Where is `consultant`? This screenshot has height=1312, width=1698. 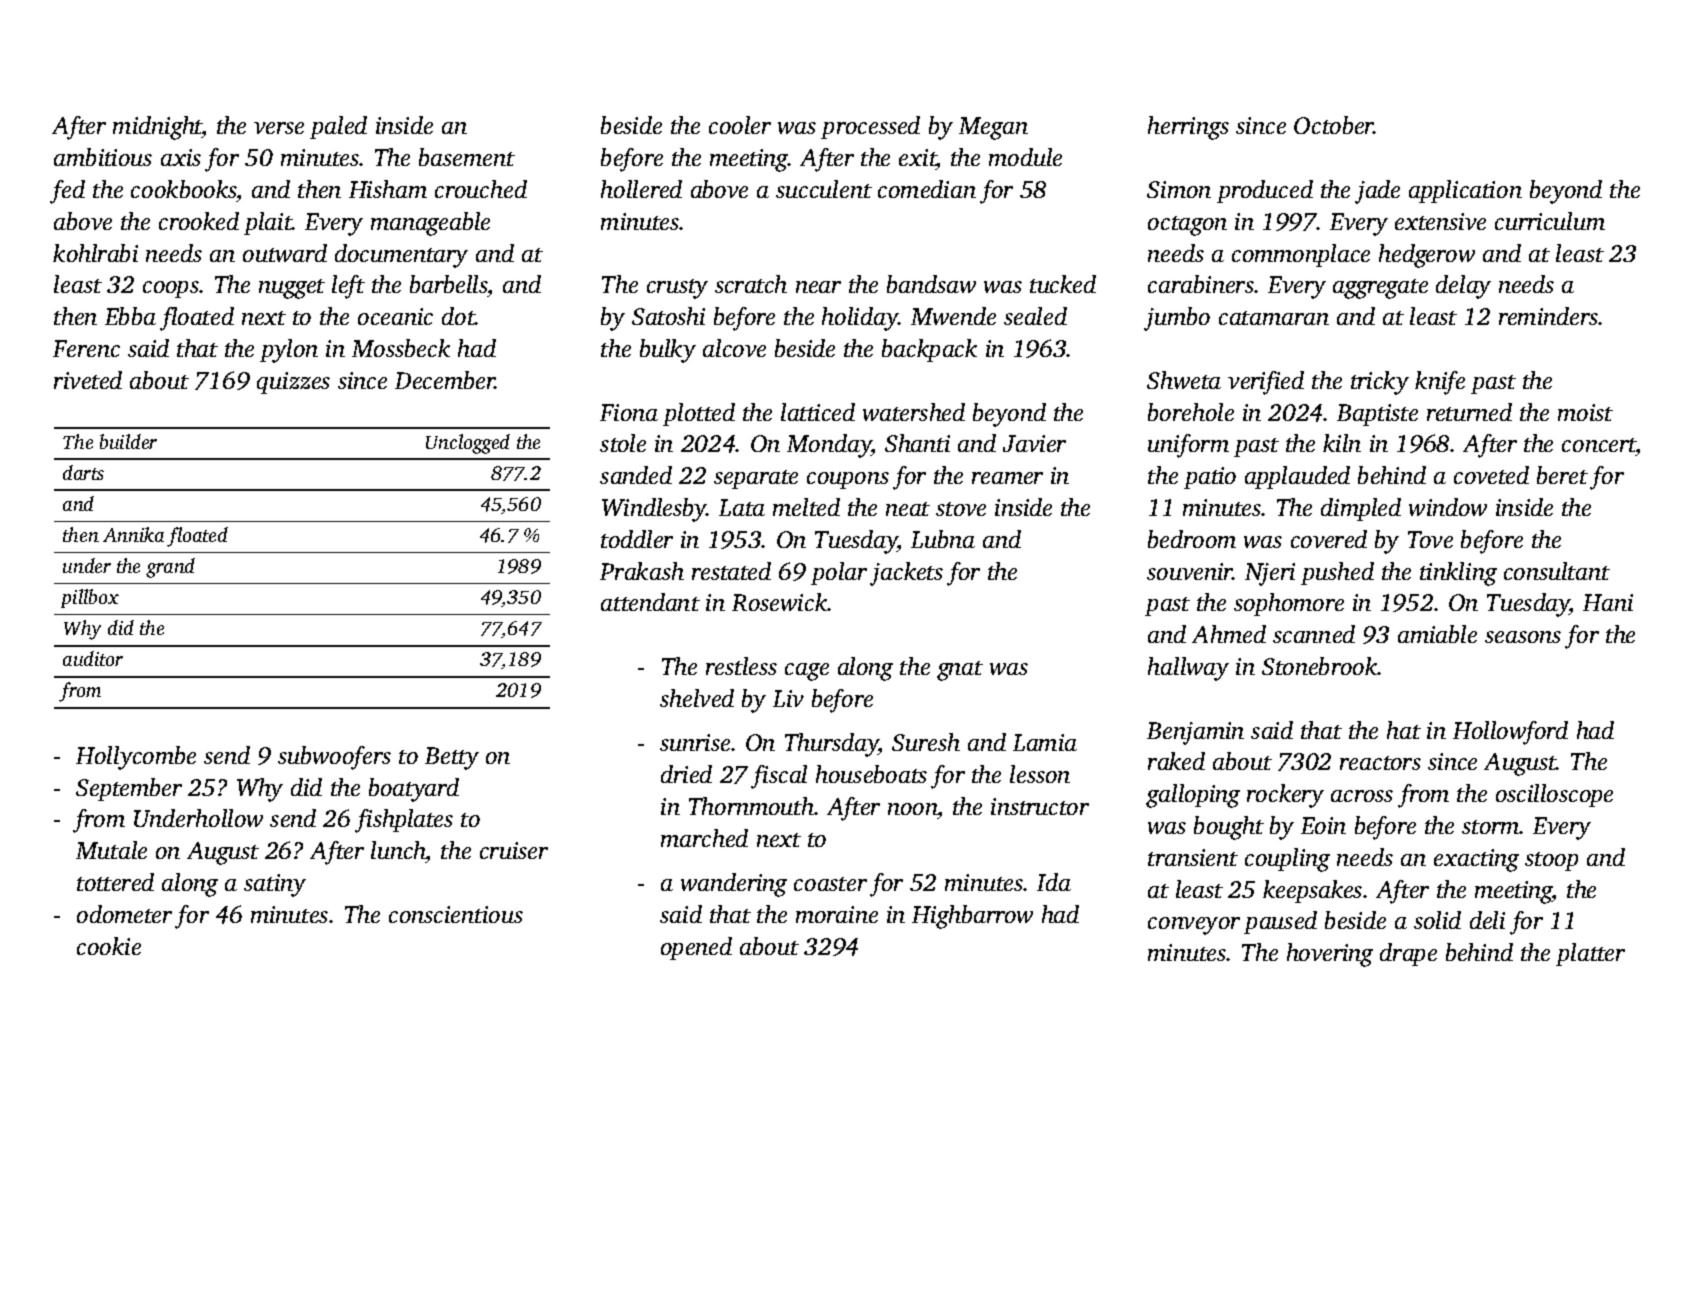 consultant is located at coordinates (1557, 571).
